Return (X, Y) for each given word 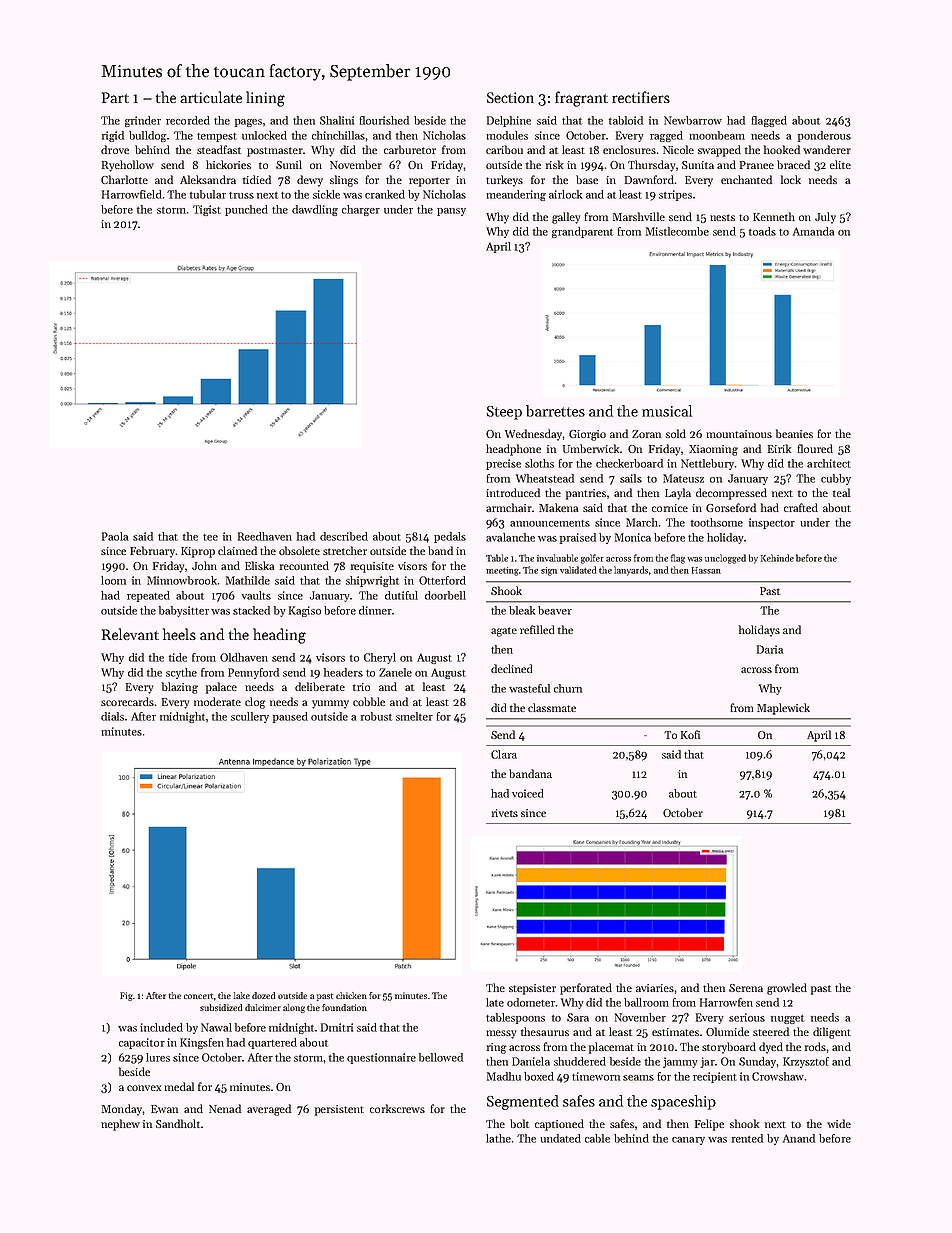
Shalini (337, 120)
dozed (264, 995)
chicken (351, 995)
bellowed (441, 1057)
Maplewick (783, 709)
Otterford (442, 580)
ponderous (824, 136)
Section (510, 97)
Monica (633, 537)
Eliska (260, 565)
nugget (787, 1019)
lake (242, 995)
